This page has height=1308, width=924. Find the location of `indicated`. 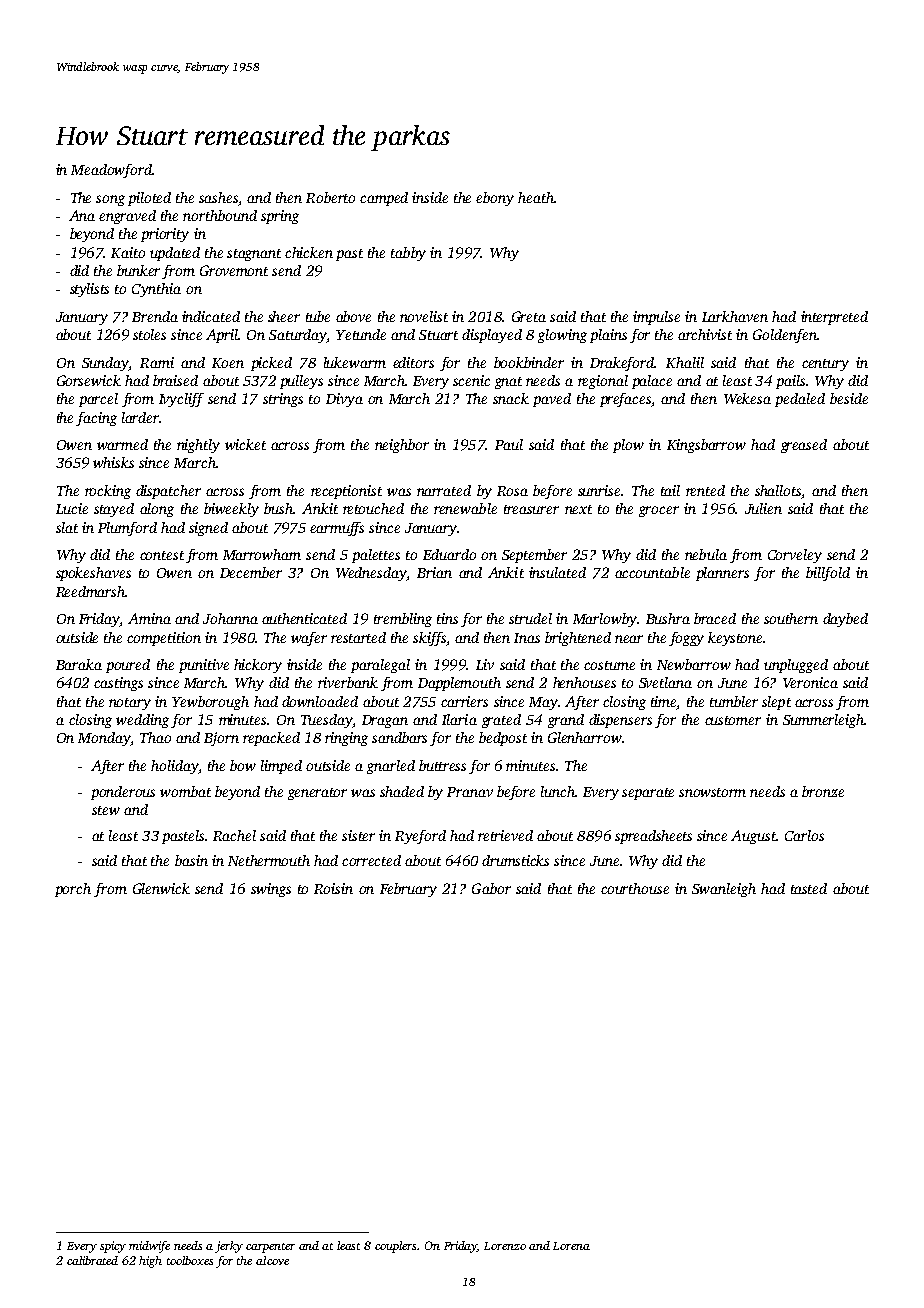

indicated is located at coordinates (211, 316).
